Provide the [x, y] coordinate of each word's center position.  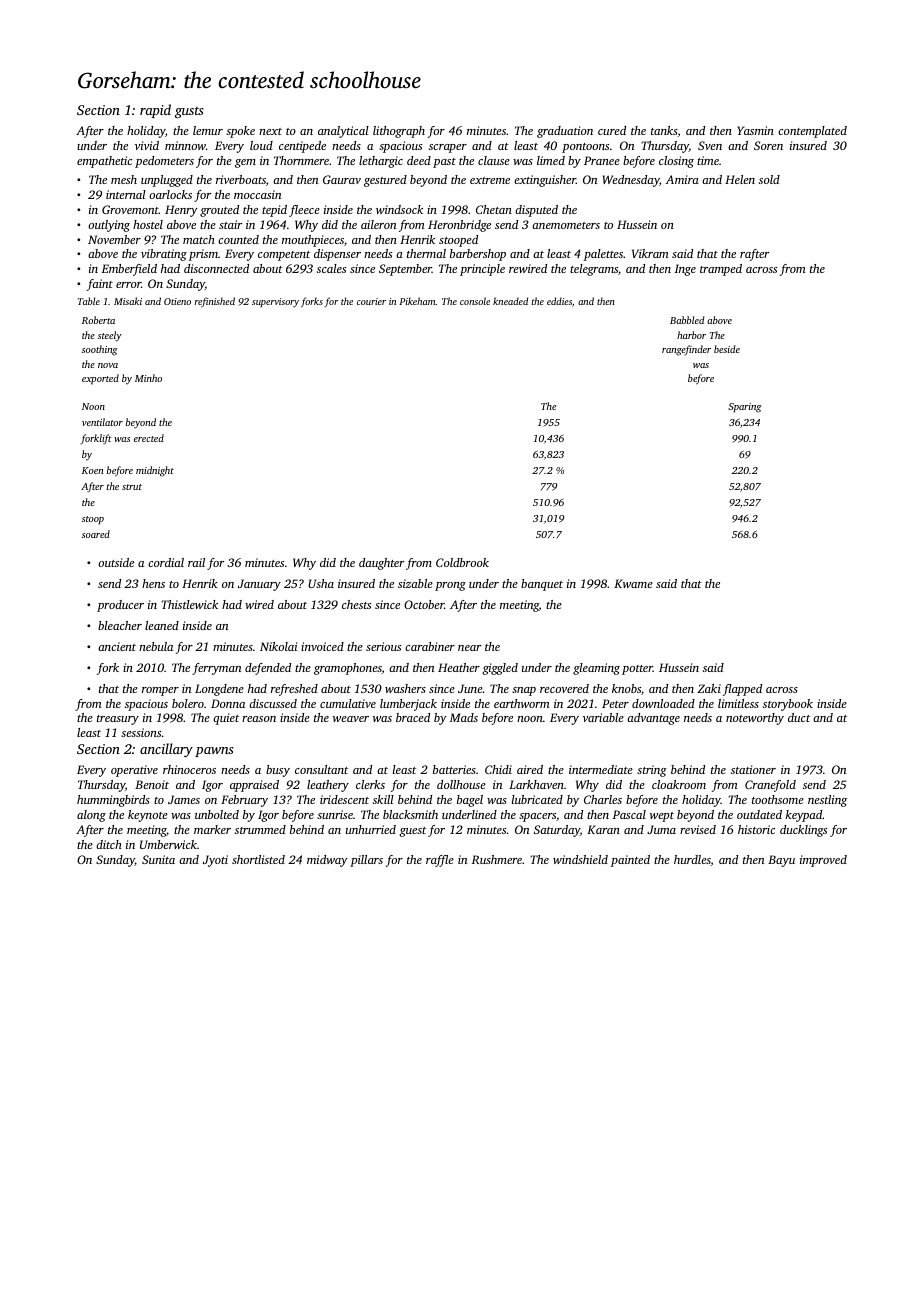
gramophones [348, 669]
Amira [682, 179]
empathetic [104, 162]
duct [799, 717]
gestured [385, 181]
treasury [118, 720]
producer [120, 606]
